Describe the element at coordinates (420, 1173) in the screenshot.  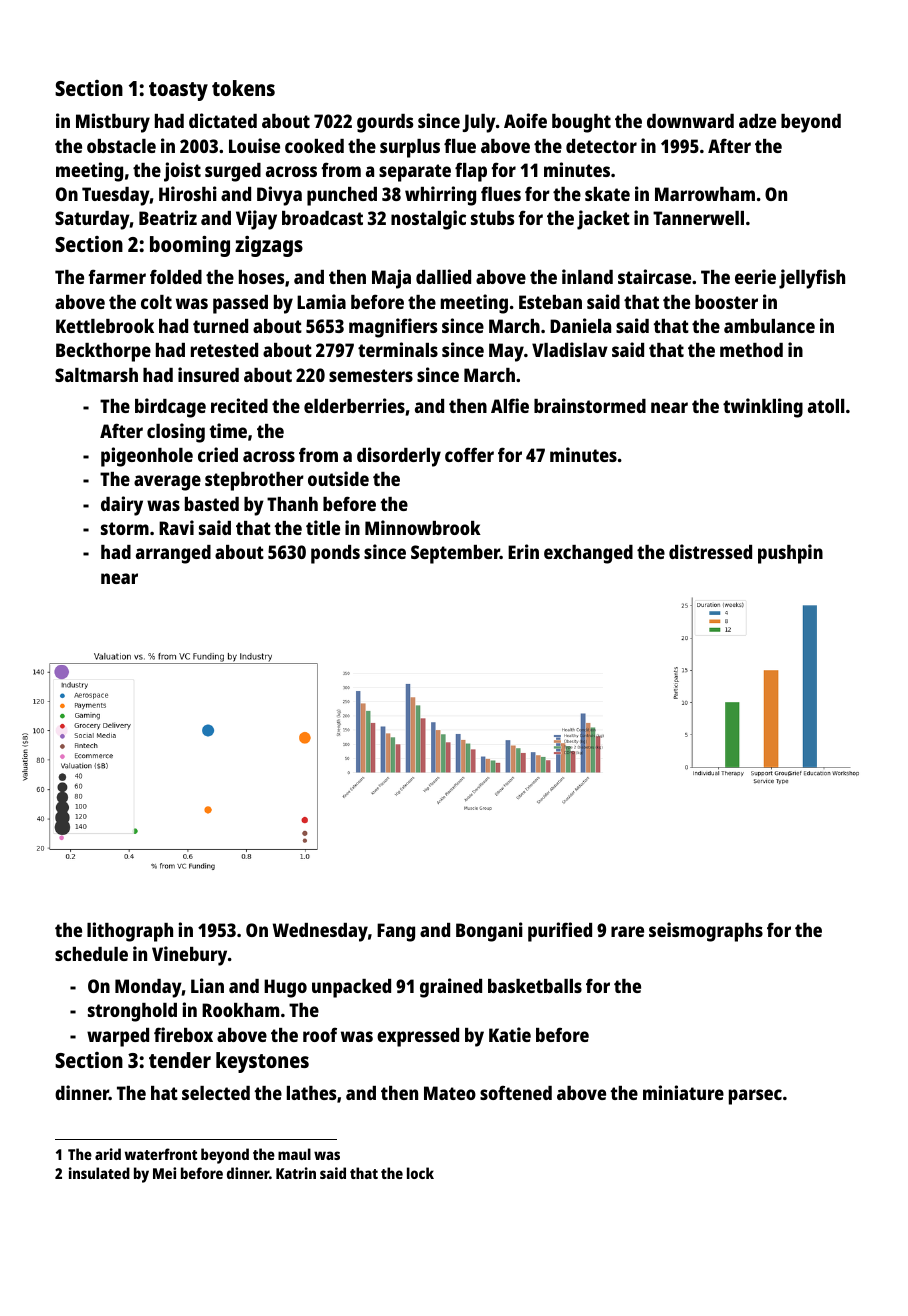
I see `lock` at that location.
